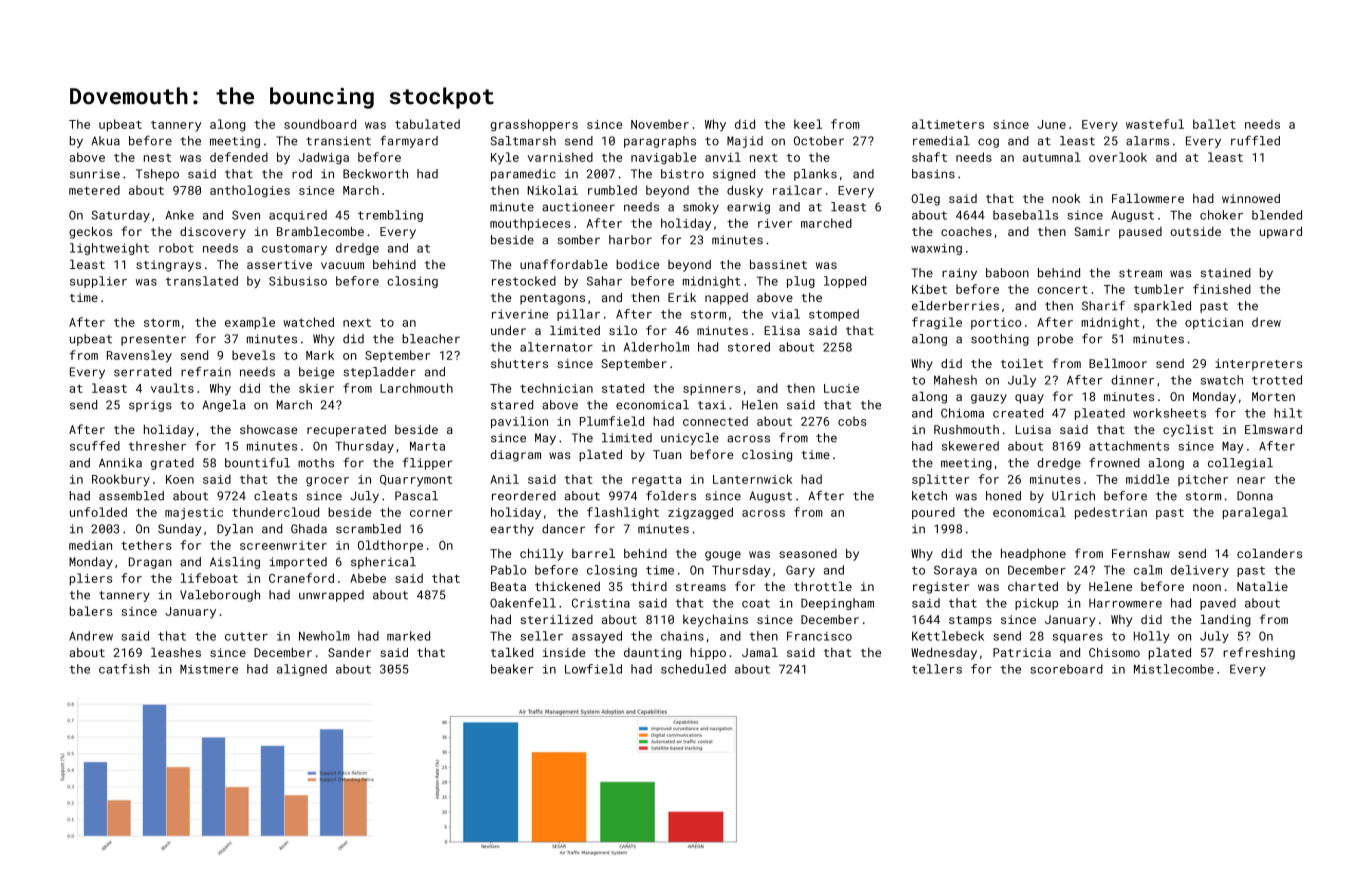  I want to click on shutters, so click(519, 363).
